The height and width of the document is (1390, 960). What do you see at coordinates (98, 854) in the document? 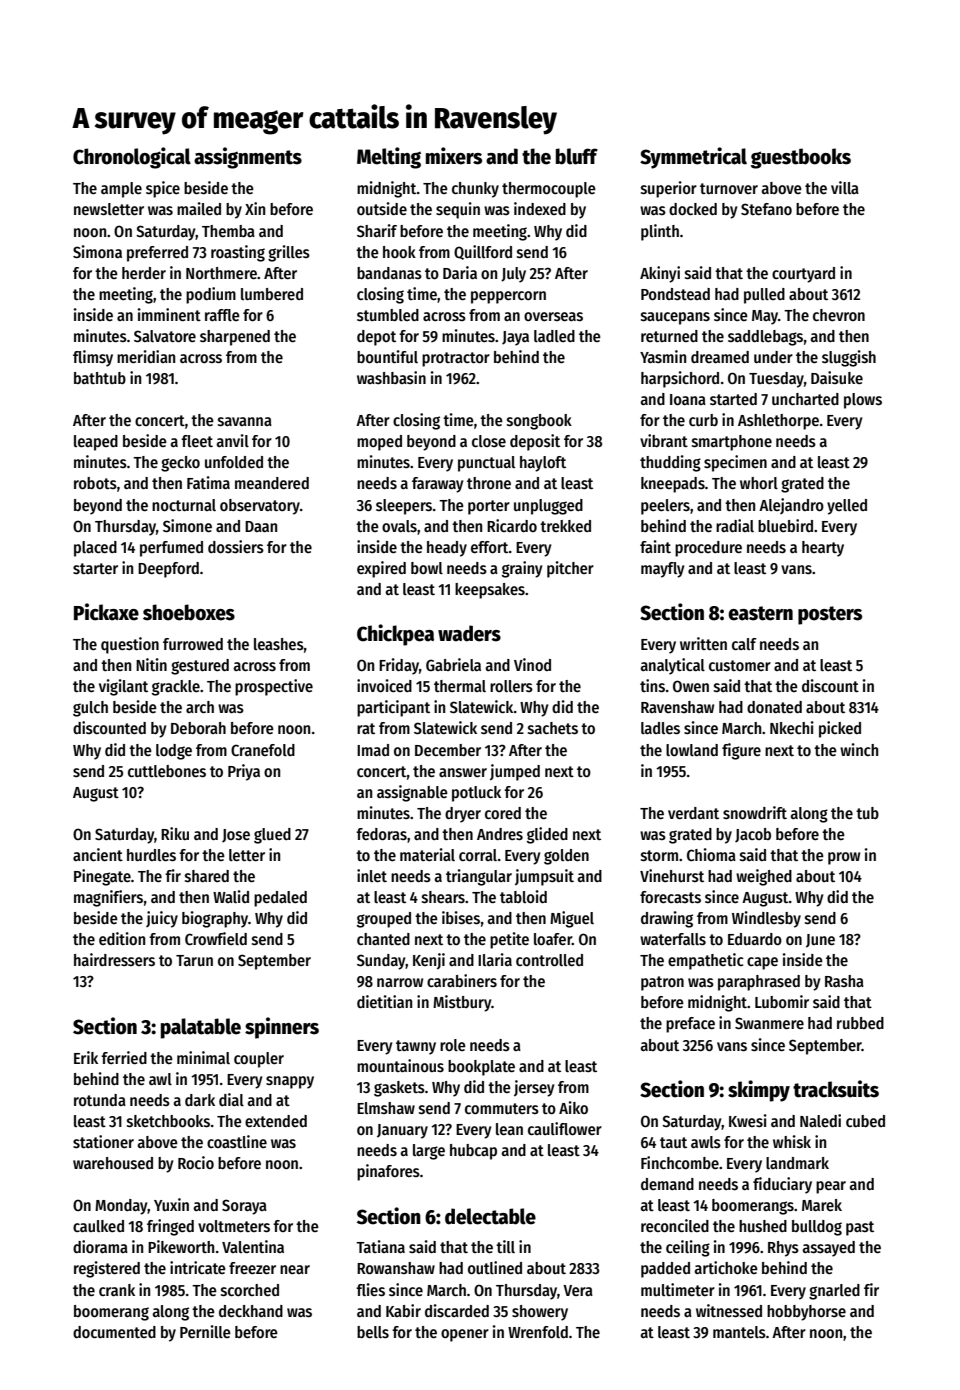
I see `ancient` at bounding box center [98, 854].
